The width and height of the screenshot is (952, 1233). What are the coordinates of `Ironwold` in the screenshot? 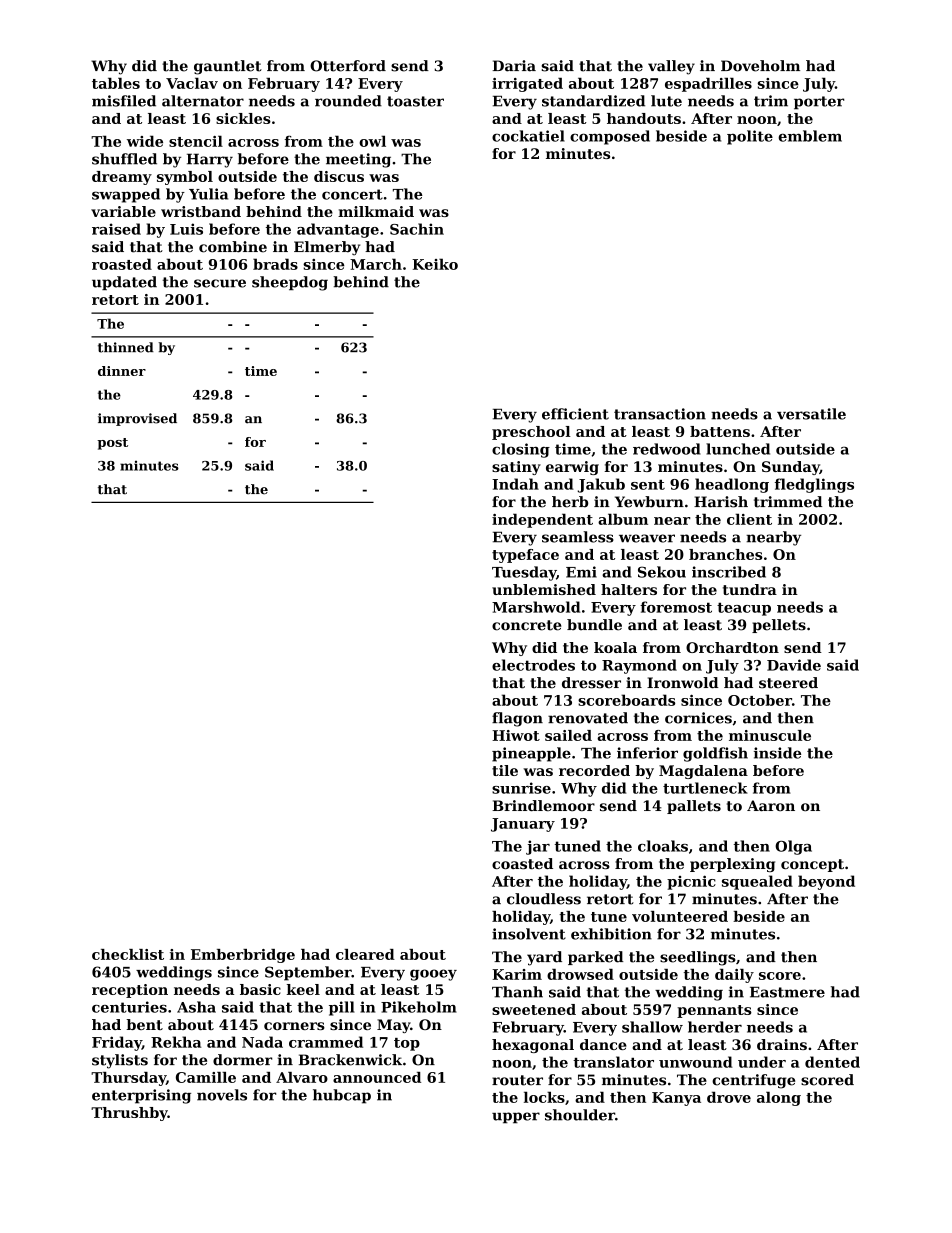 It's located at (683, 683).
